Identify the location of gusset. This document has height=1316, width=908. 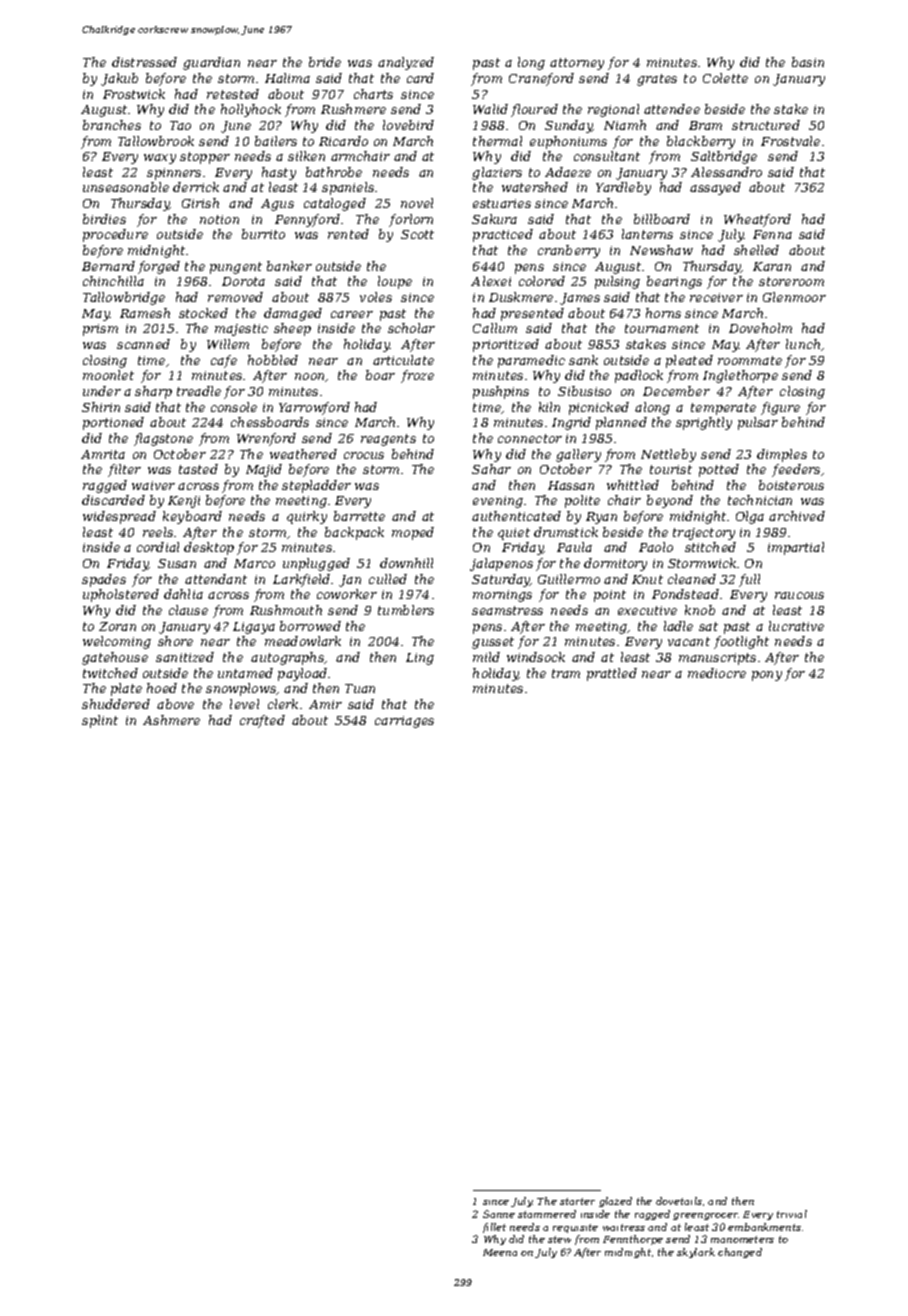
(493, 643).
